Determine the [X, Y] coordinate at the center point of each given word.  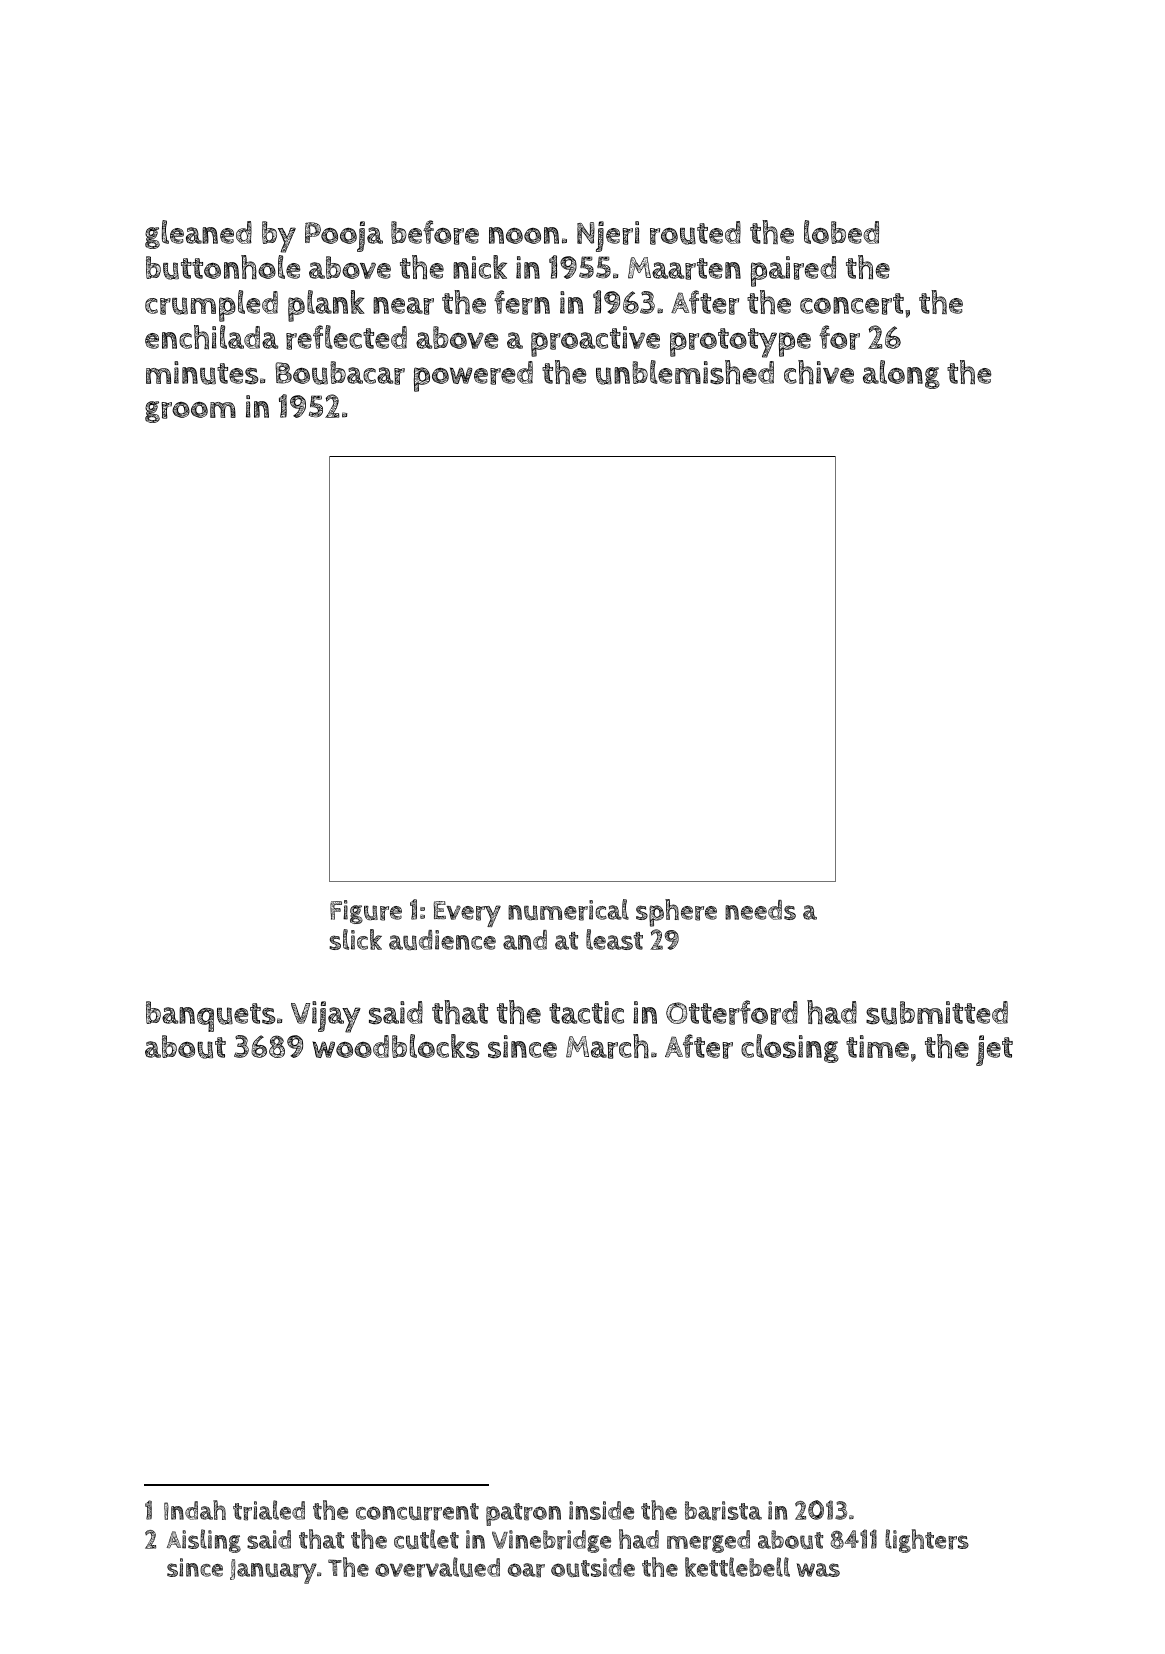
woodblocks [396, 1046]
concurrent [417, 1512]
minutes [202, 373]
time [877, 1046]
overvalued [437, 1567]
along [901, 374]
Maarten [684, 268]
